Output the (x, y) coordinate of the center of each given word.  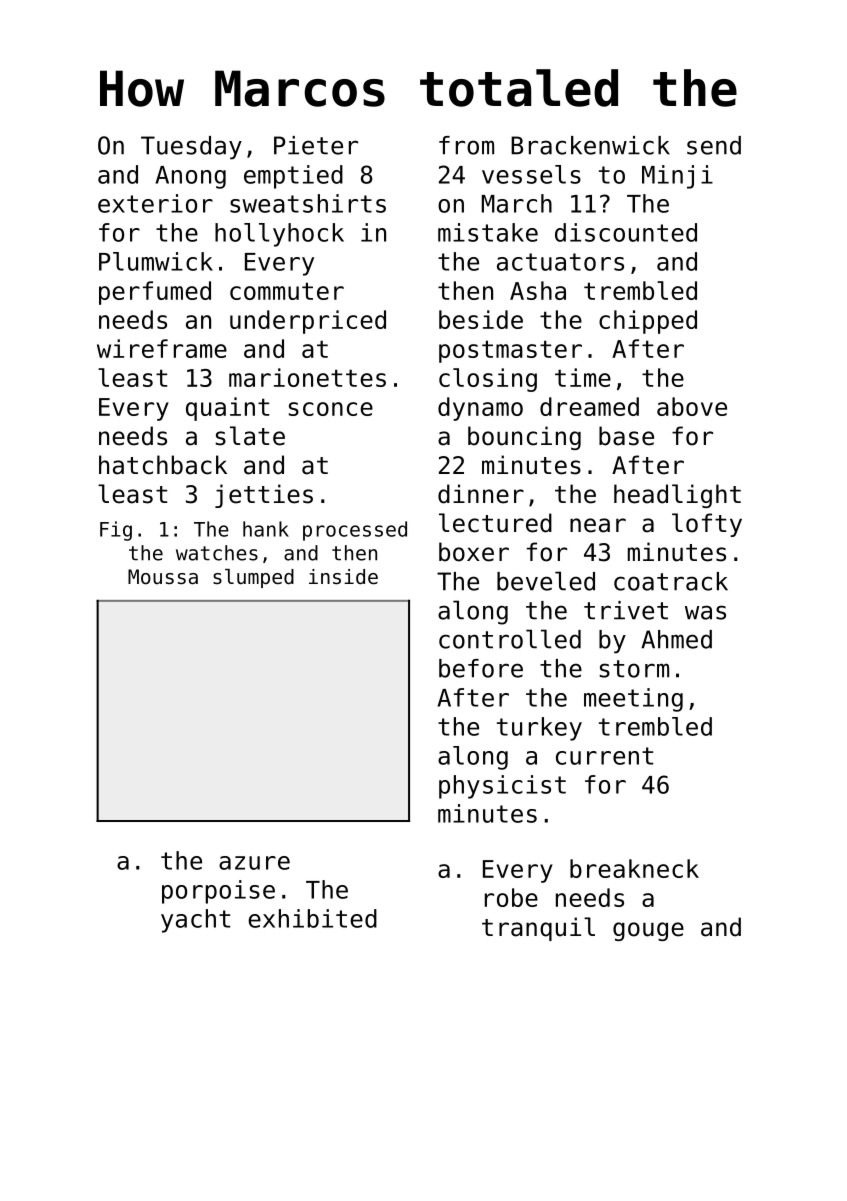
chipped (648, 322)
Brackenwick (590, 145)
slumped (253, 578)
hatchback (163, 465)
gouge (648, 931)
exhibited (312, 918)
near (598, 525)
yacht (195, 921)
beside (481, 319)
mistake (488, 232)
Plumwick (156, 261)
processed (355, 531)
